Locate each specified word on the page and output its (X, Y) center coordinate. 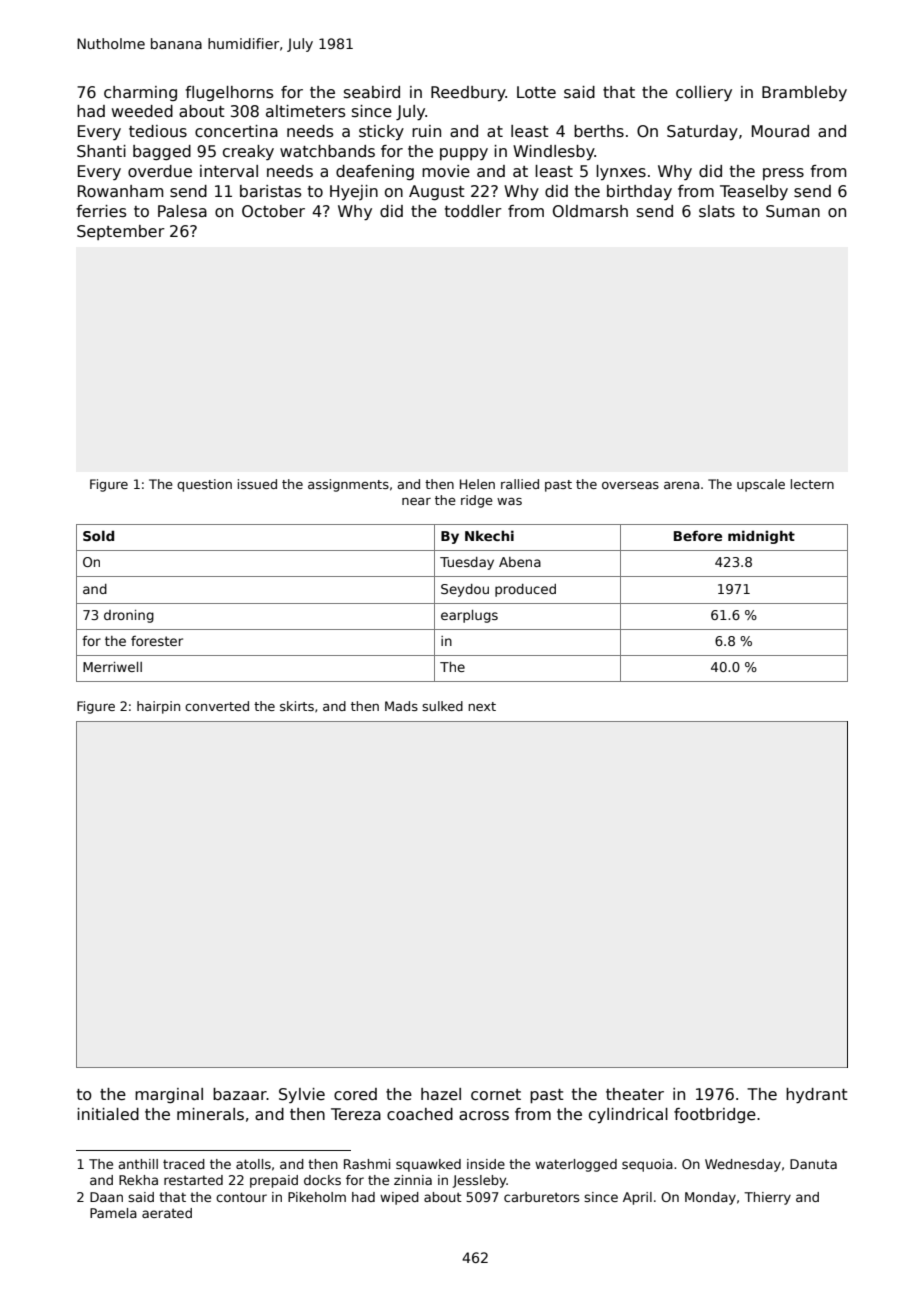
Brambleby (804, 93)
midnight (761, 537)
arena (681, 485)
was (509, 501)
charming (140, 93)
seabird (372, 92)
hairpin (158, 707)
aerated (167, 1213)
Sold (98, 535)
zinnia (413, 1180)
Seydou (465, 590)
